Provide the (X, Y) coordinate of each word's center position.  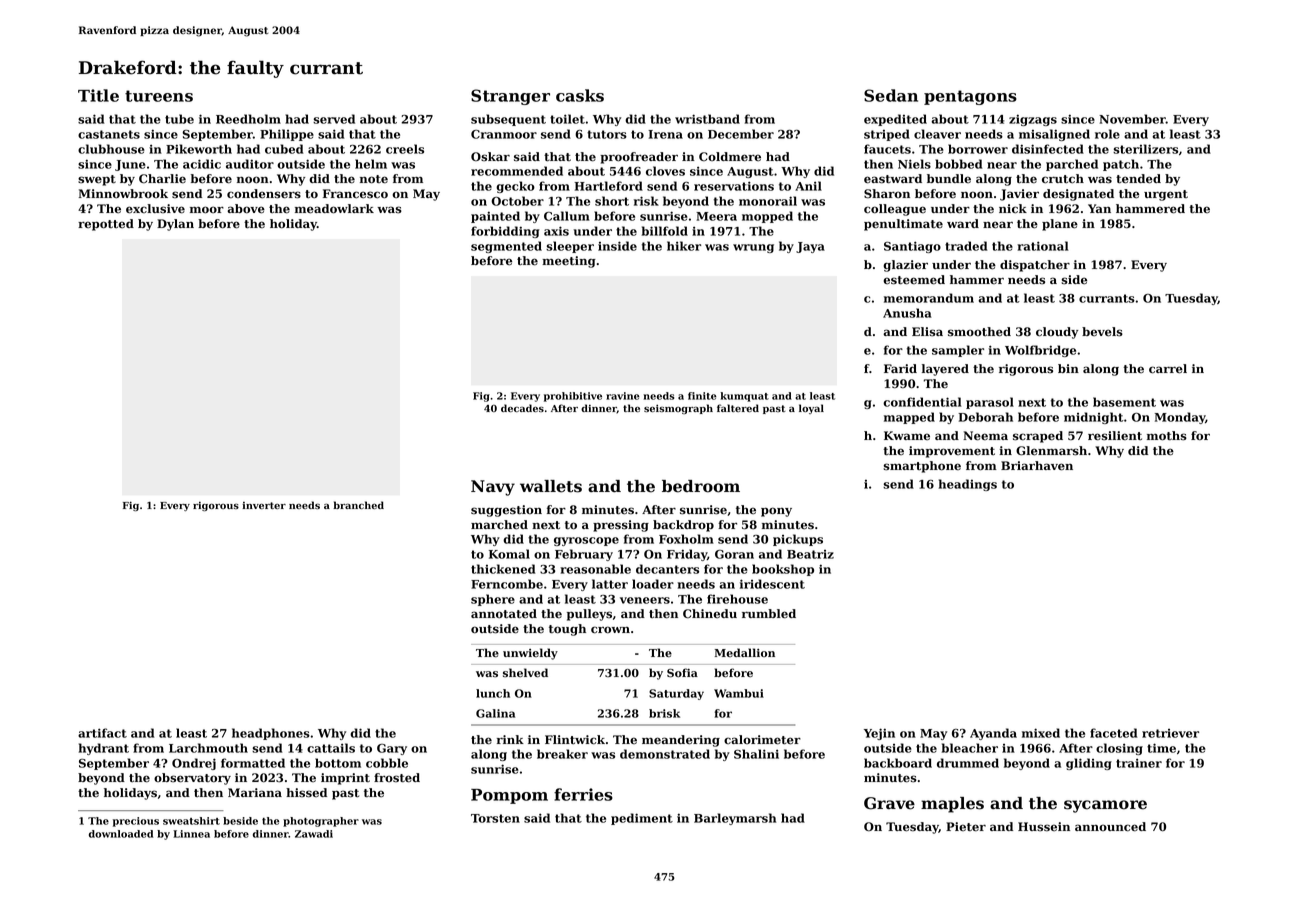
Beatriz (810, 554)
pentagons (970, 97)
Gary (392, 749)
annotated (504, 614)
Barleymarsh (735, 819)
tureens (159, 96)
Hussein (1044, 827)
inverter (264, 505)
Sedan (891, 95)
